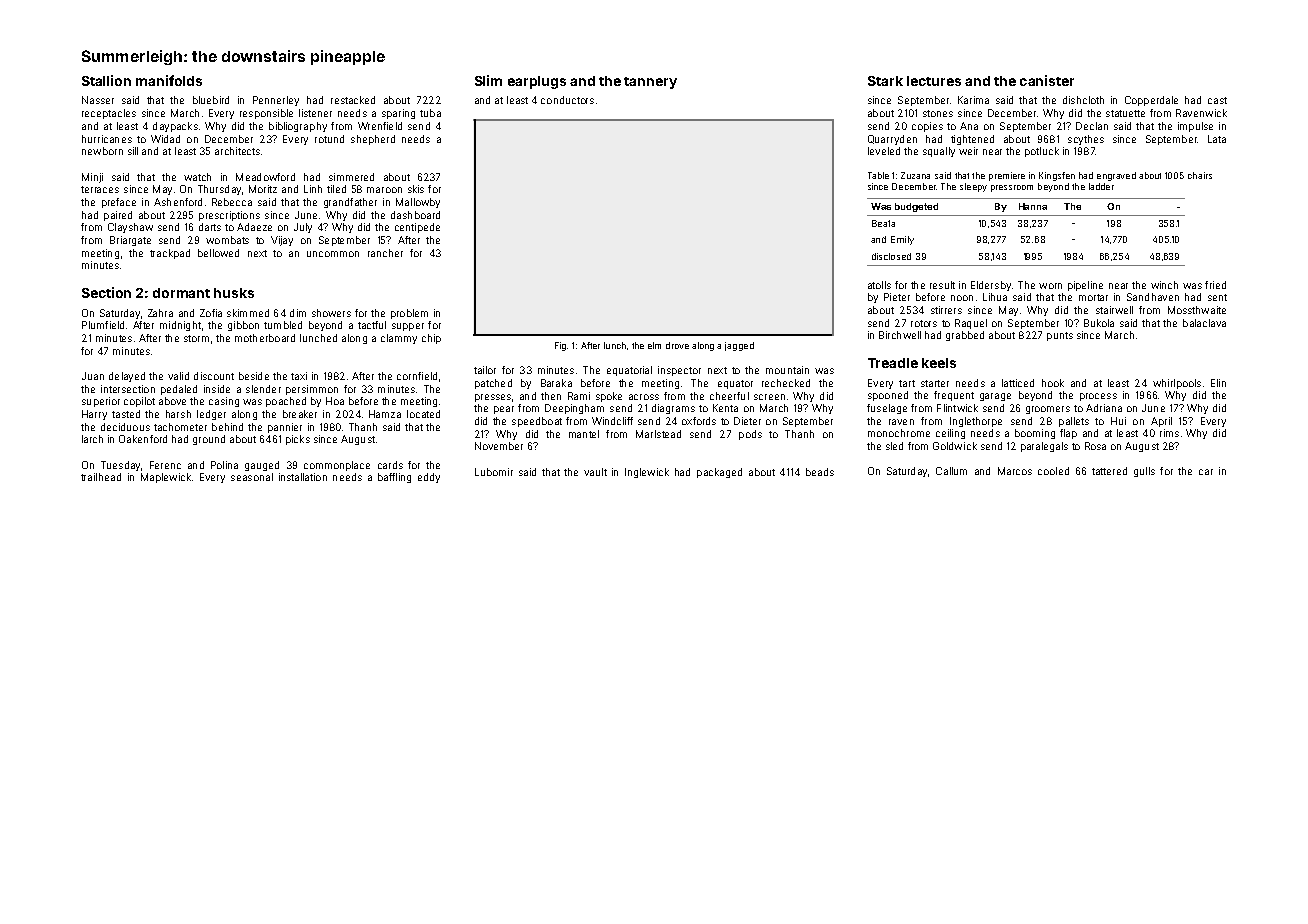 The height and width of the screenshot is (924, 1308). What do you see at coordinates (1101, 186) in the screenshot?
I see `ladder` at bounding box center [1101, 186].
